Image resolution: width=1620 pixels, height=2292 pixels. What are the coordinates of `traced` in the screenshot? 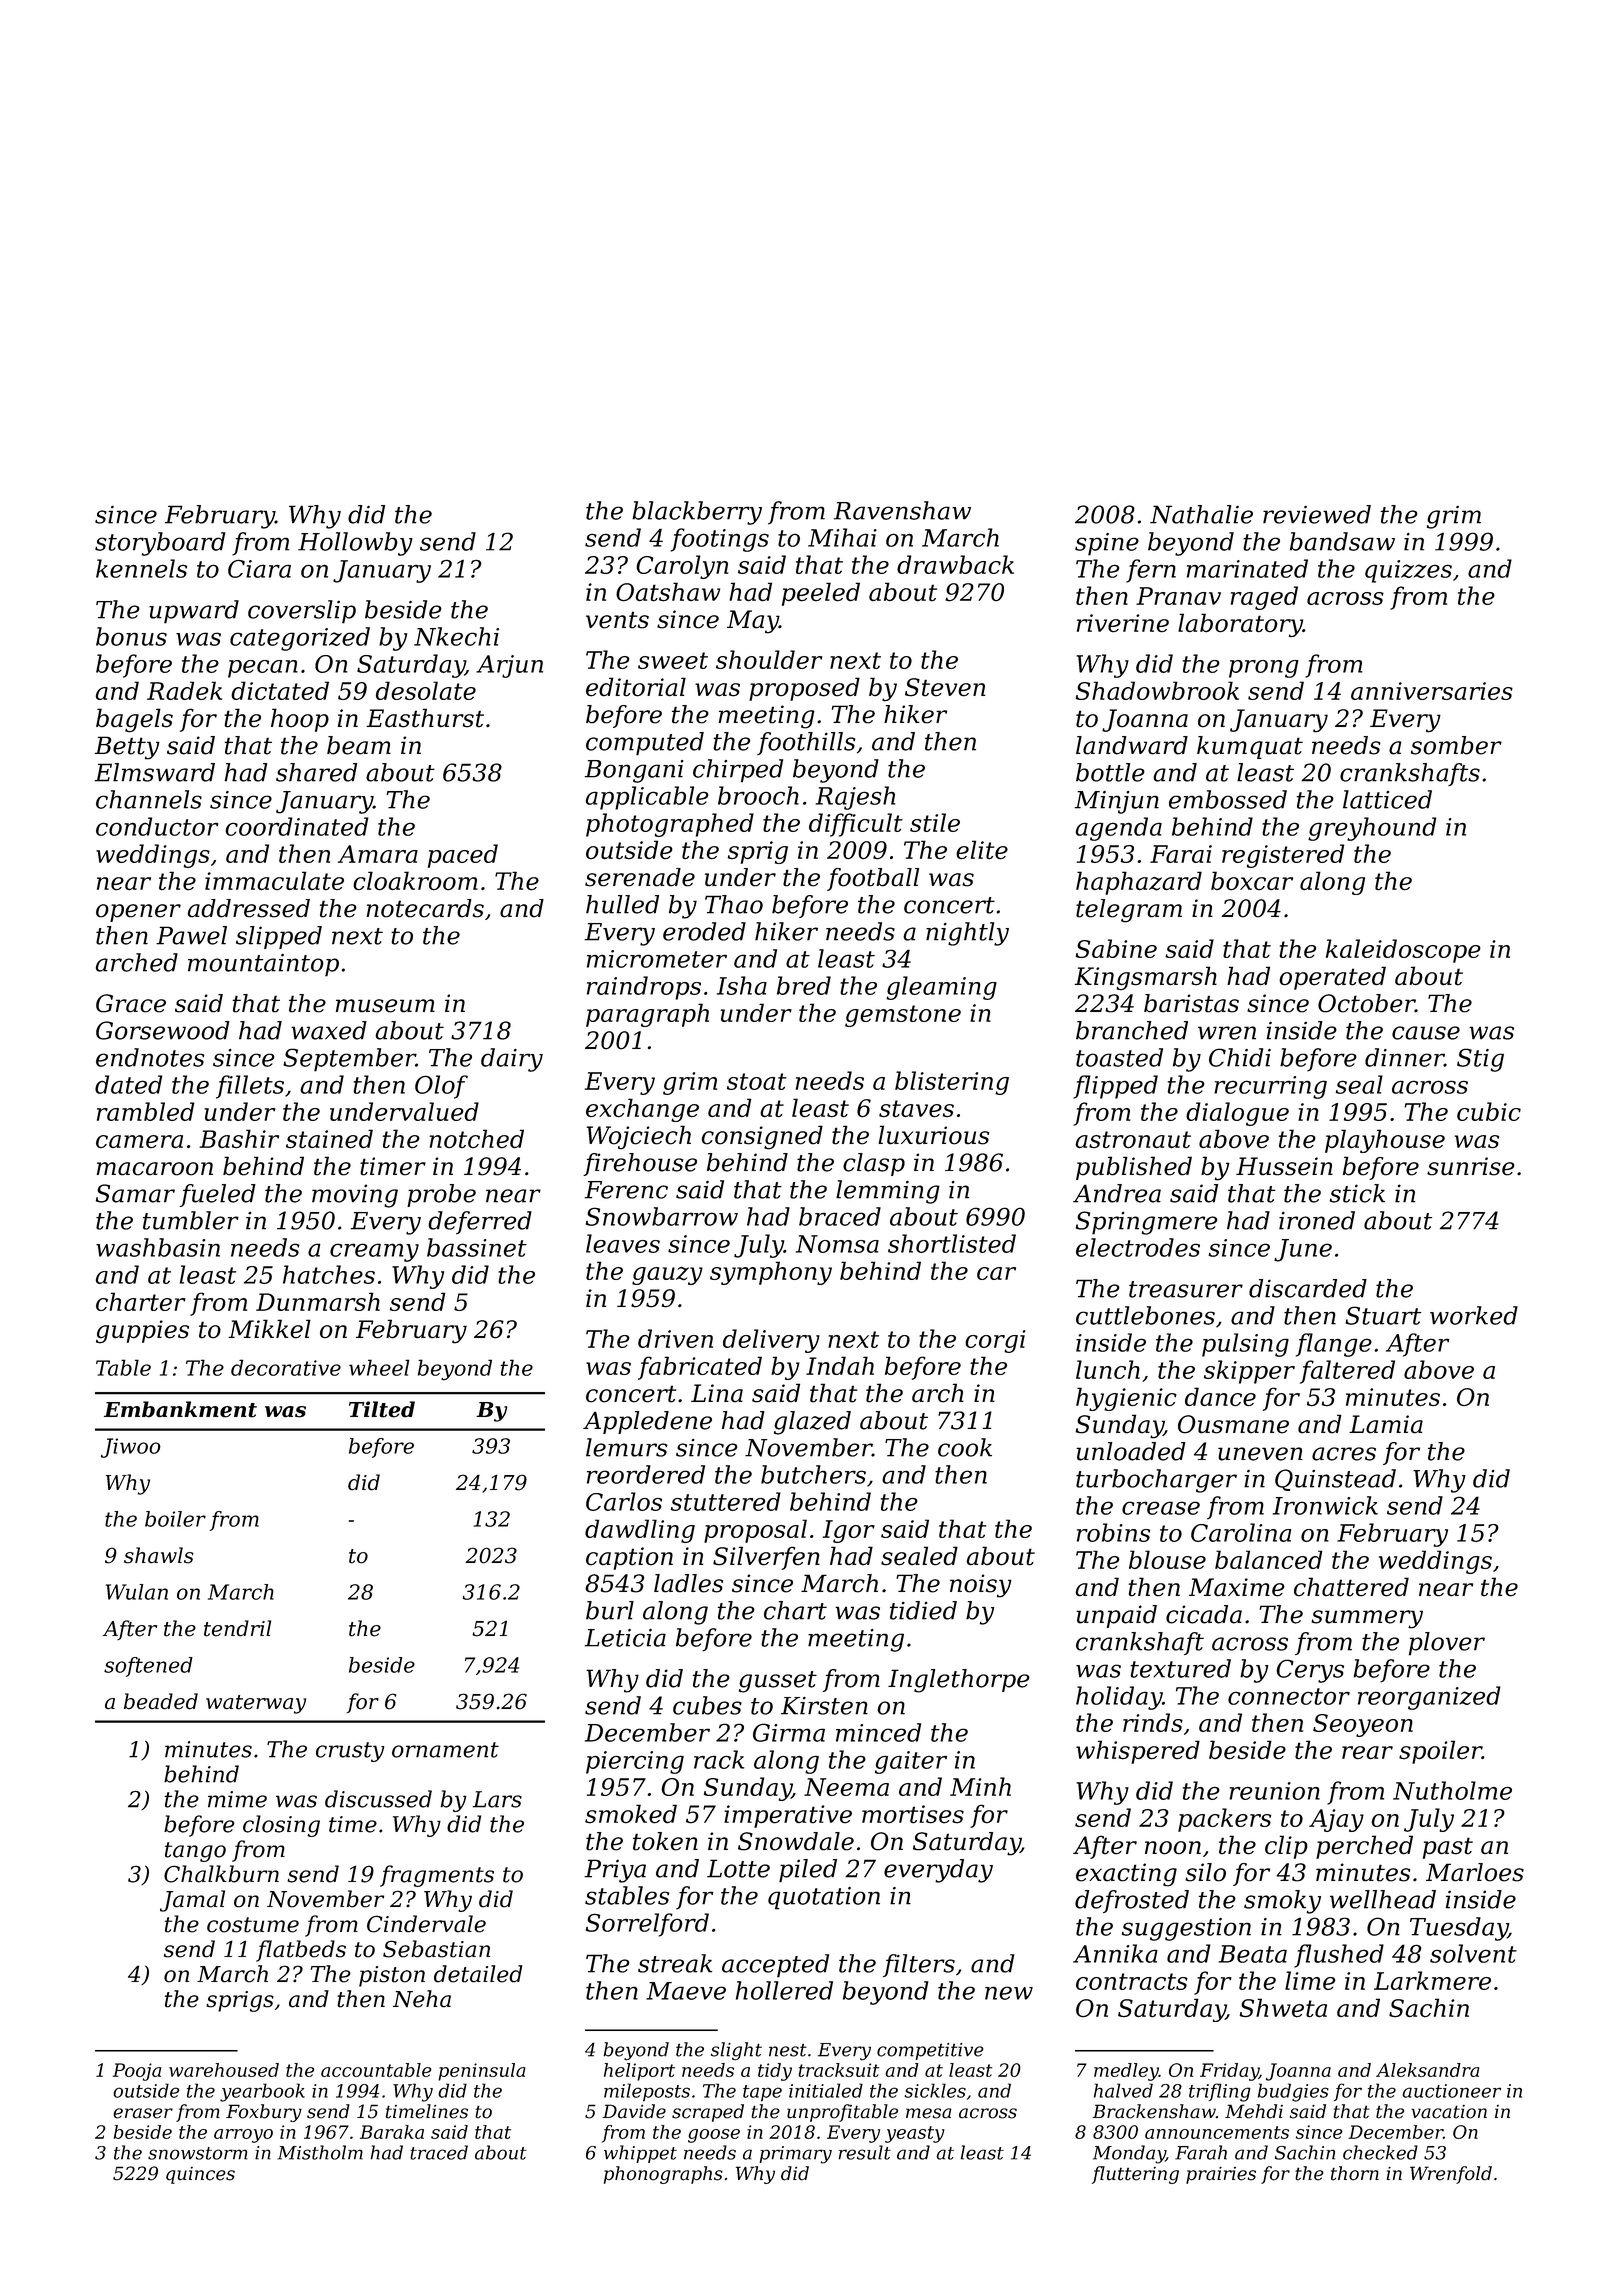 It's located at (439, 2152).
